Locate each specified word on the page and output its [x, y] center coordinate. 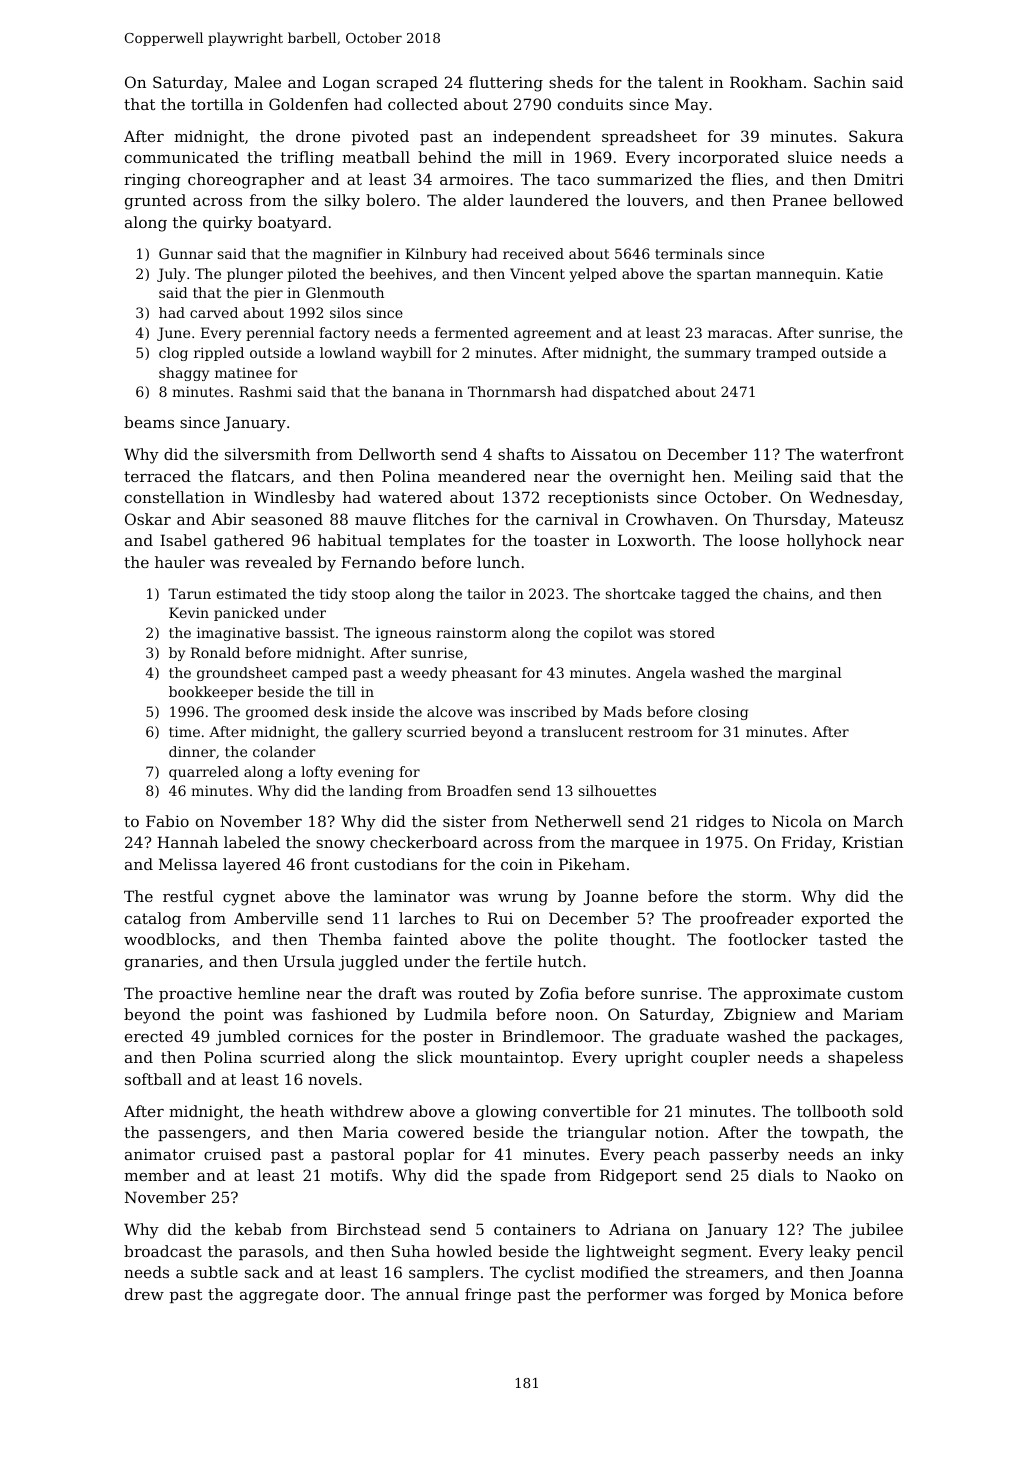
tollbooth [831, 1111]
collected [423, 104]
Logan [346, 84]
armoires [474, 179]
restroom [660, 732]
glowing [506, 1113]
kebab [258, 1229]
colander [284, 751]
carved [214, 312]
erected [154, 1036]
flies [747, 179]
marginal [810, 674]
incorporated [728, 158]
